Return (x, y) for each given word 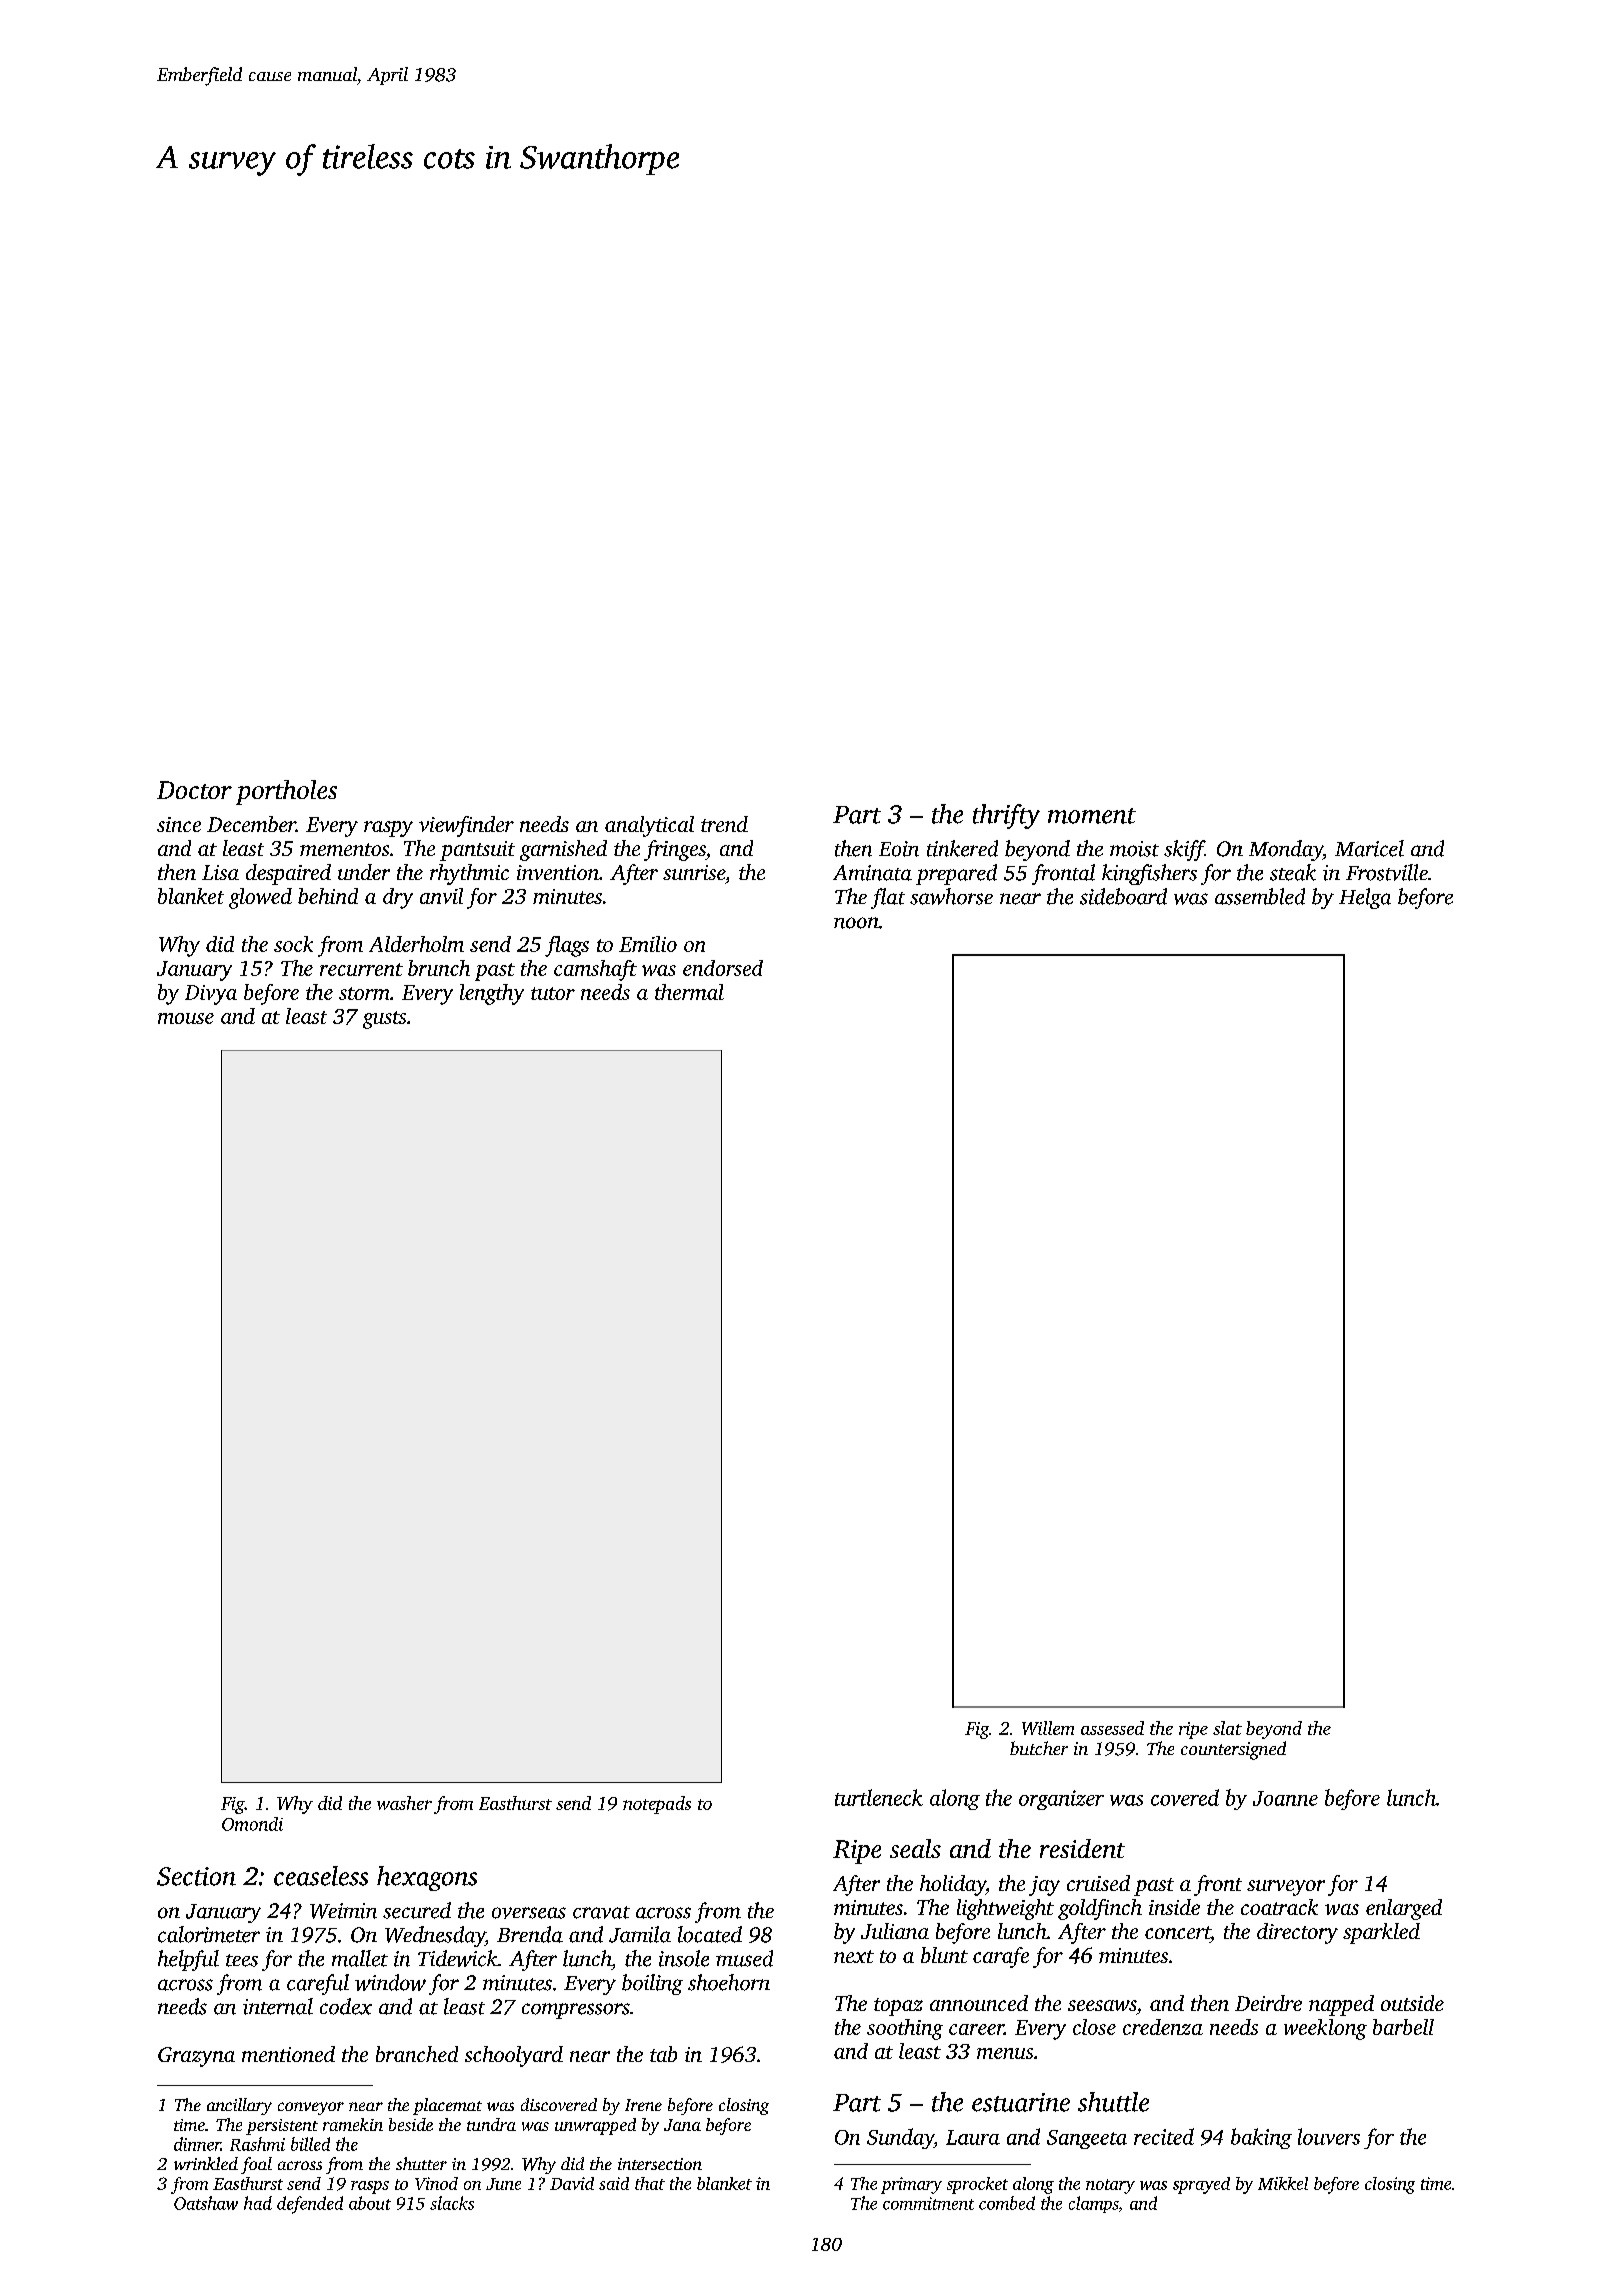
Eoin (899, 849)
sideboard (1123, 896)
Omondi (252, 1824)
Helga (1365, 898)
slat (1227, 1728)
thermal (689, 992)
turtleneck (879, 1797)
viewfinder (466, 826)
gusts (384, 1020)
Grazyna (196, 2057)
